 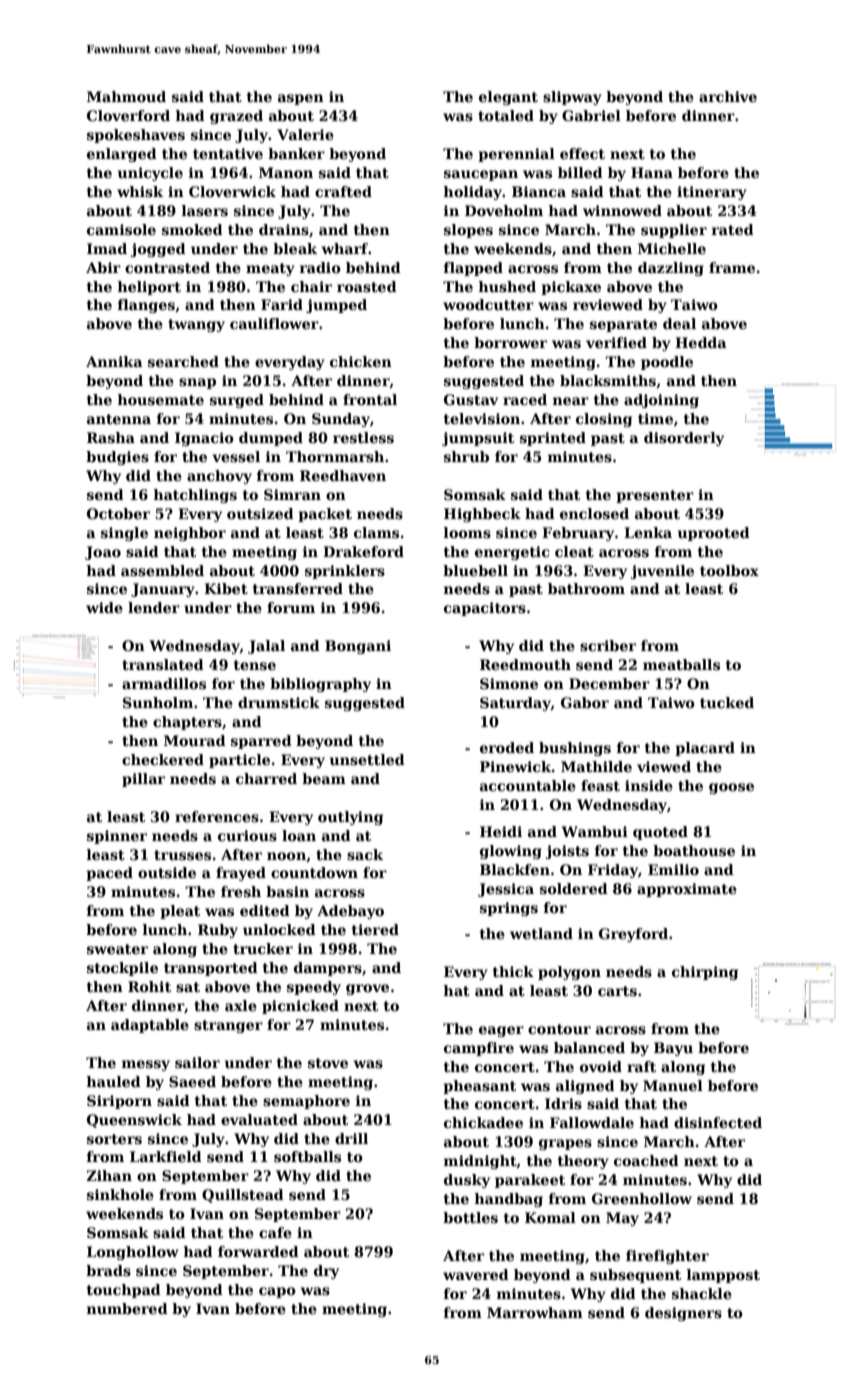 What do you see at coordinates (574, 551) in the screenshot?
I see `cleat` at bounding box center [574, 551].
